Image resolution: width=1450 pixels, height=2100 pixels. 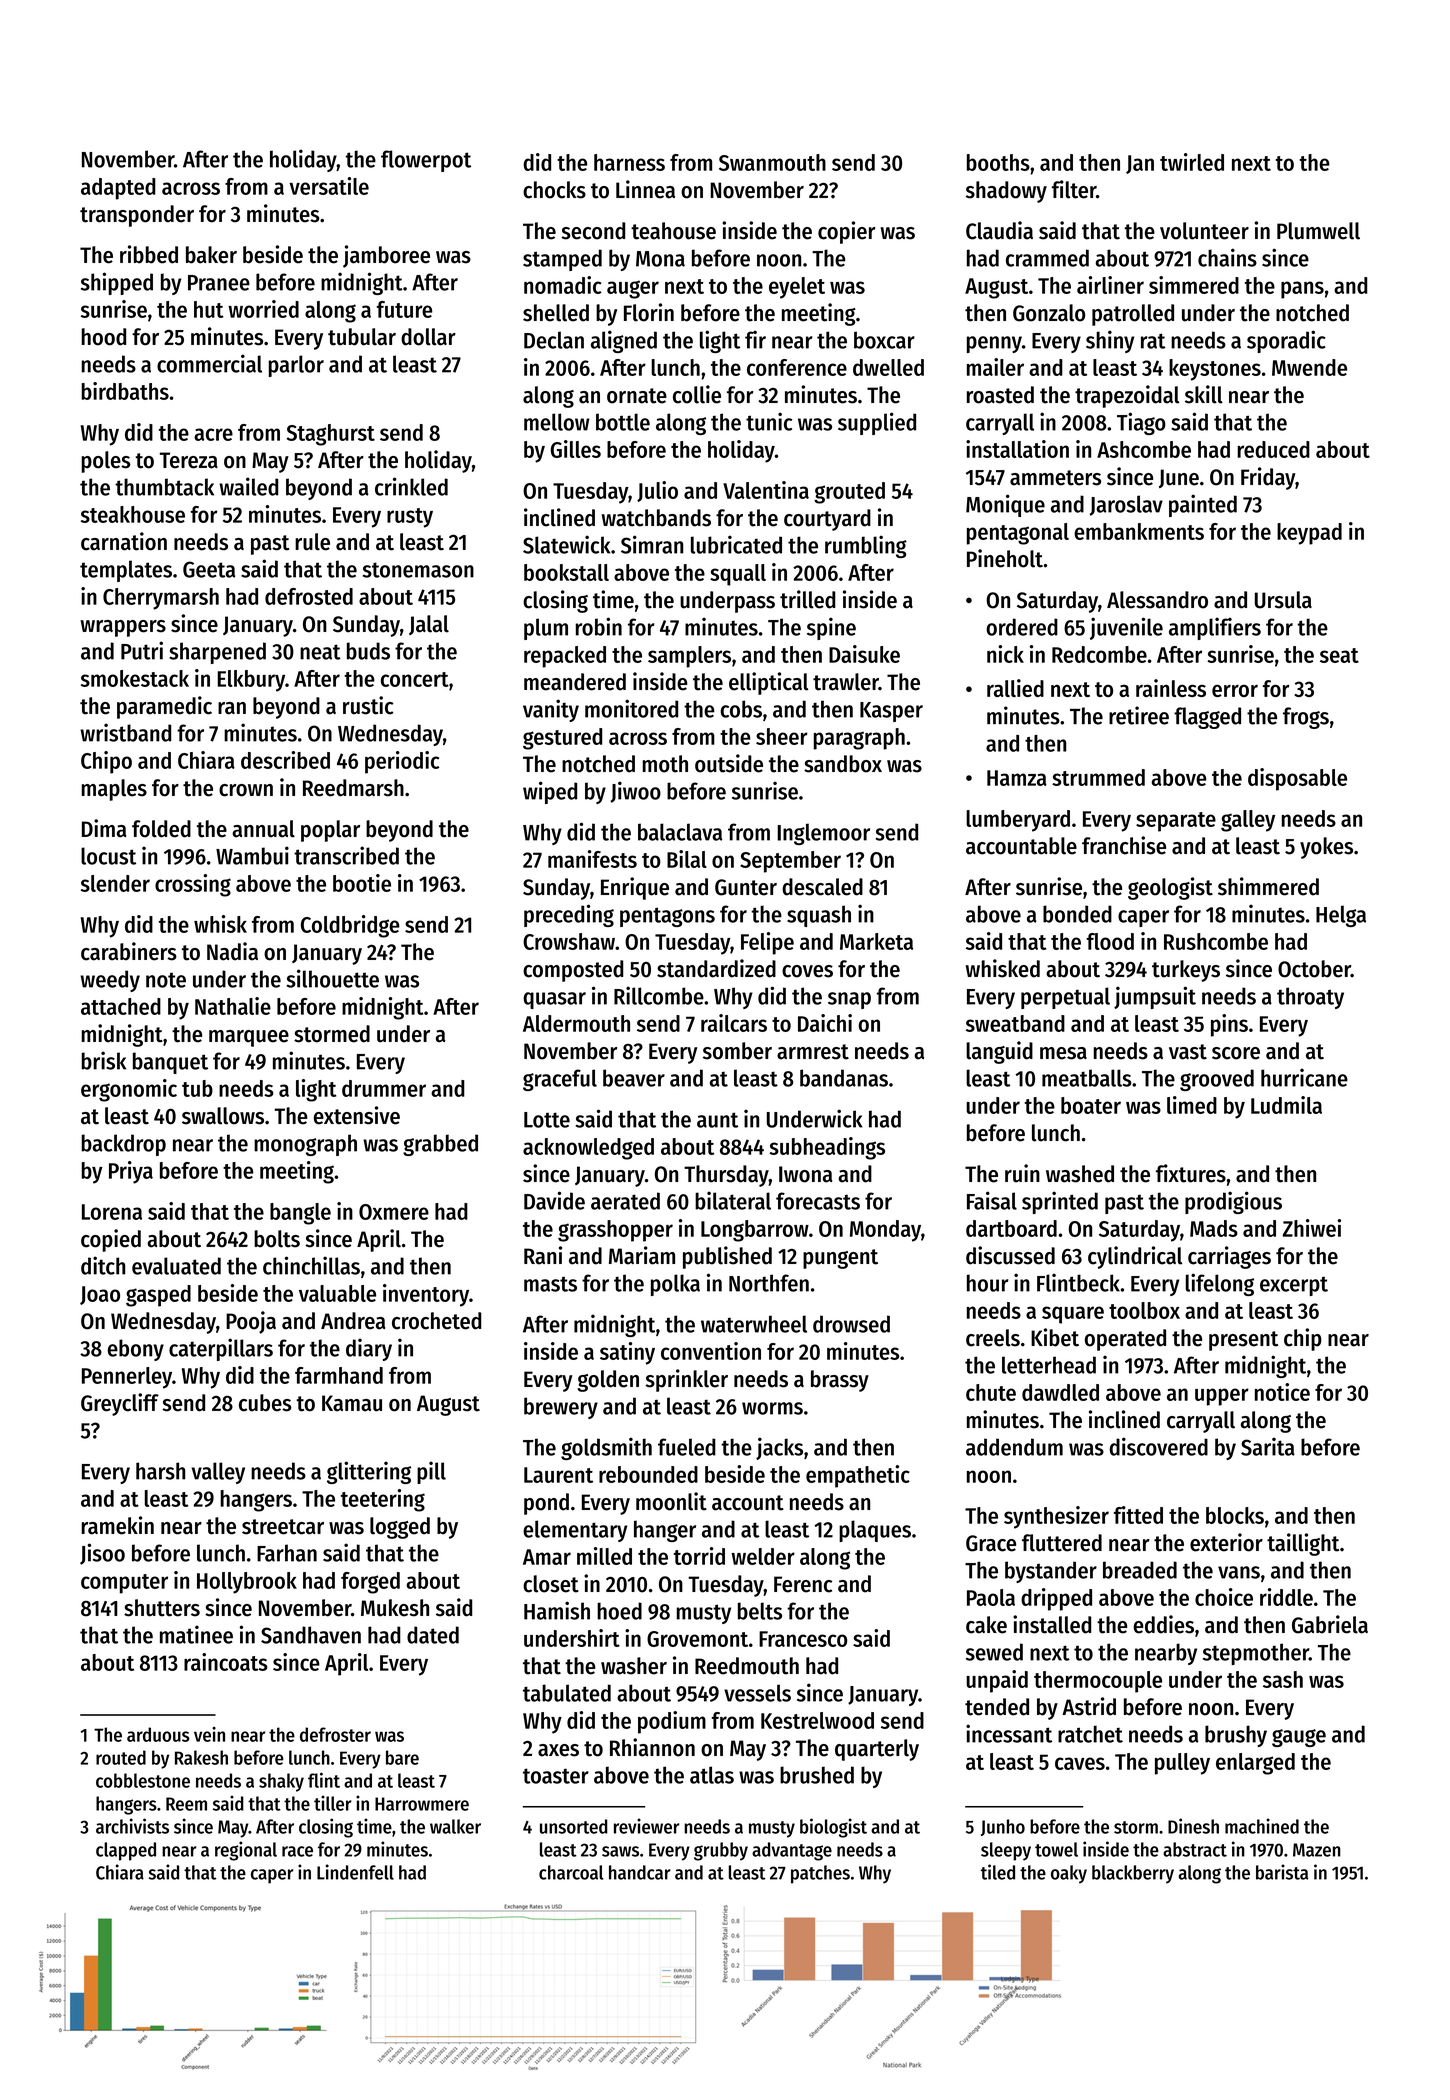 I want to click on booths, so click(x=998, y=162).
